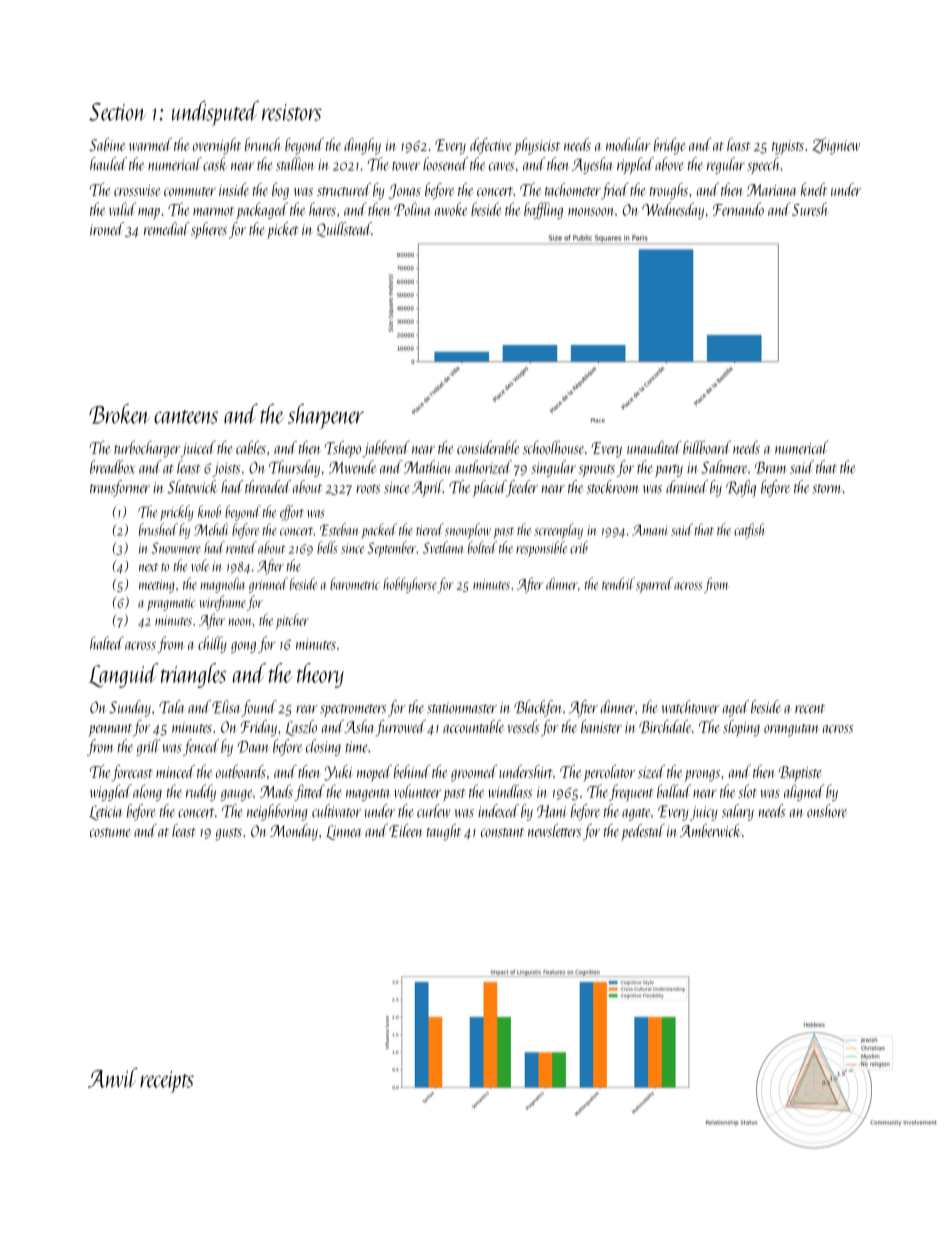 This page has width=952, height=1233. Describe the element at coordinates (229, 834) in the page. I see `gusts` at that location.
